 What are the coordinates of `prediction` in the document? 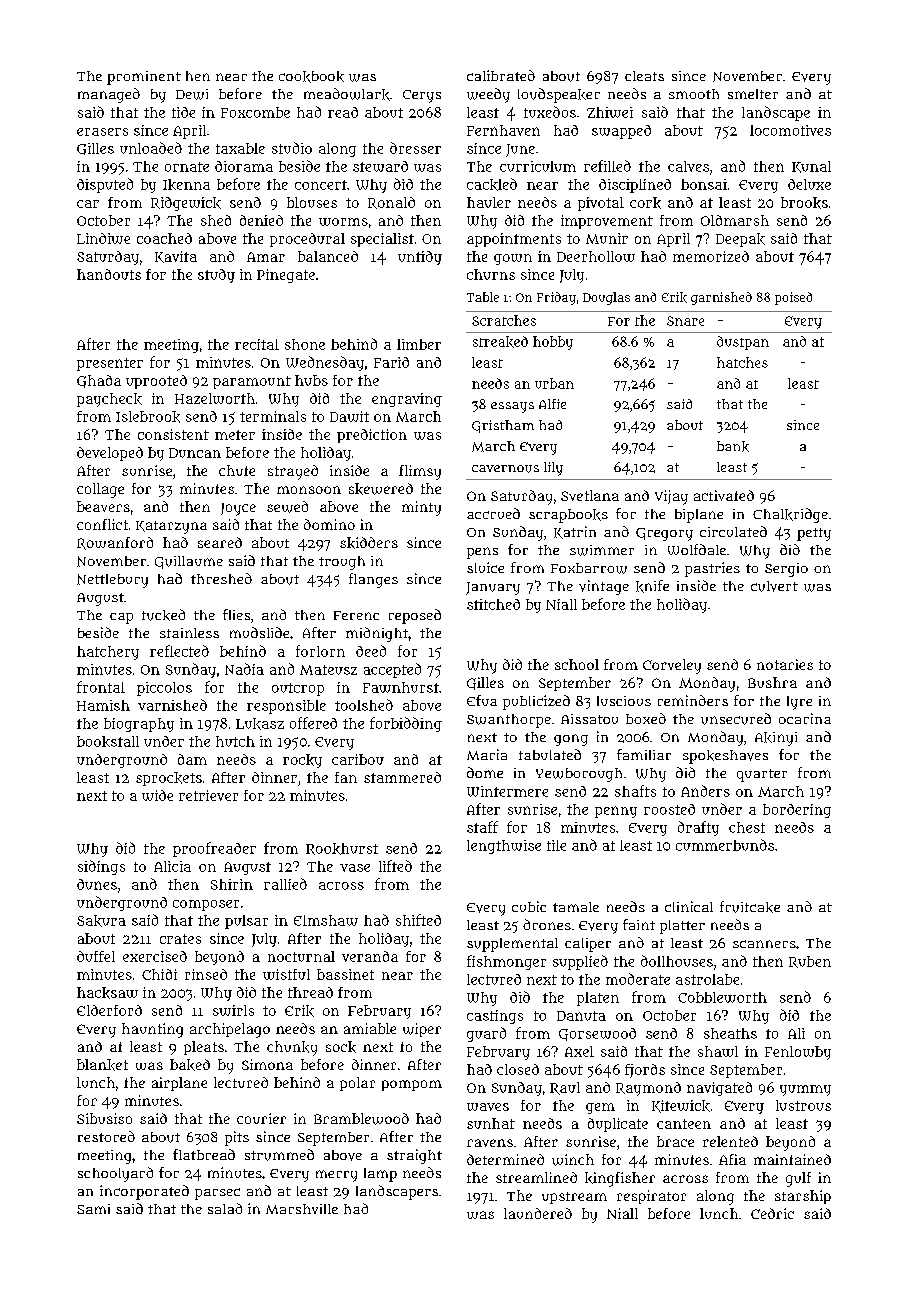 It's located at (372, 436).
